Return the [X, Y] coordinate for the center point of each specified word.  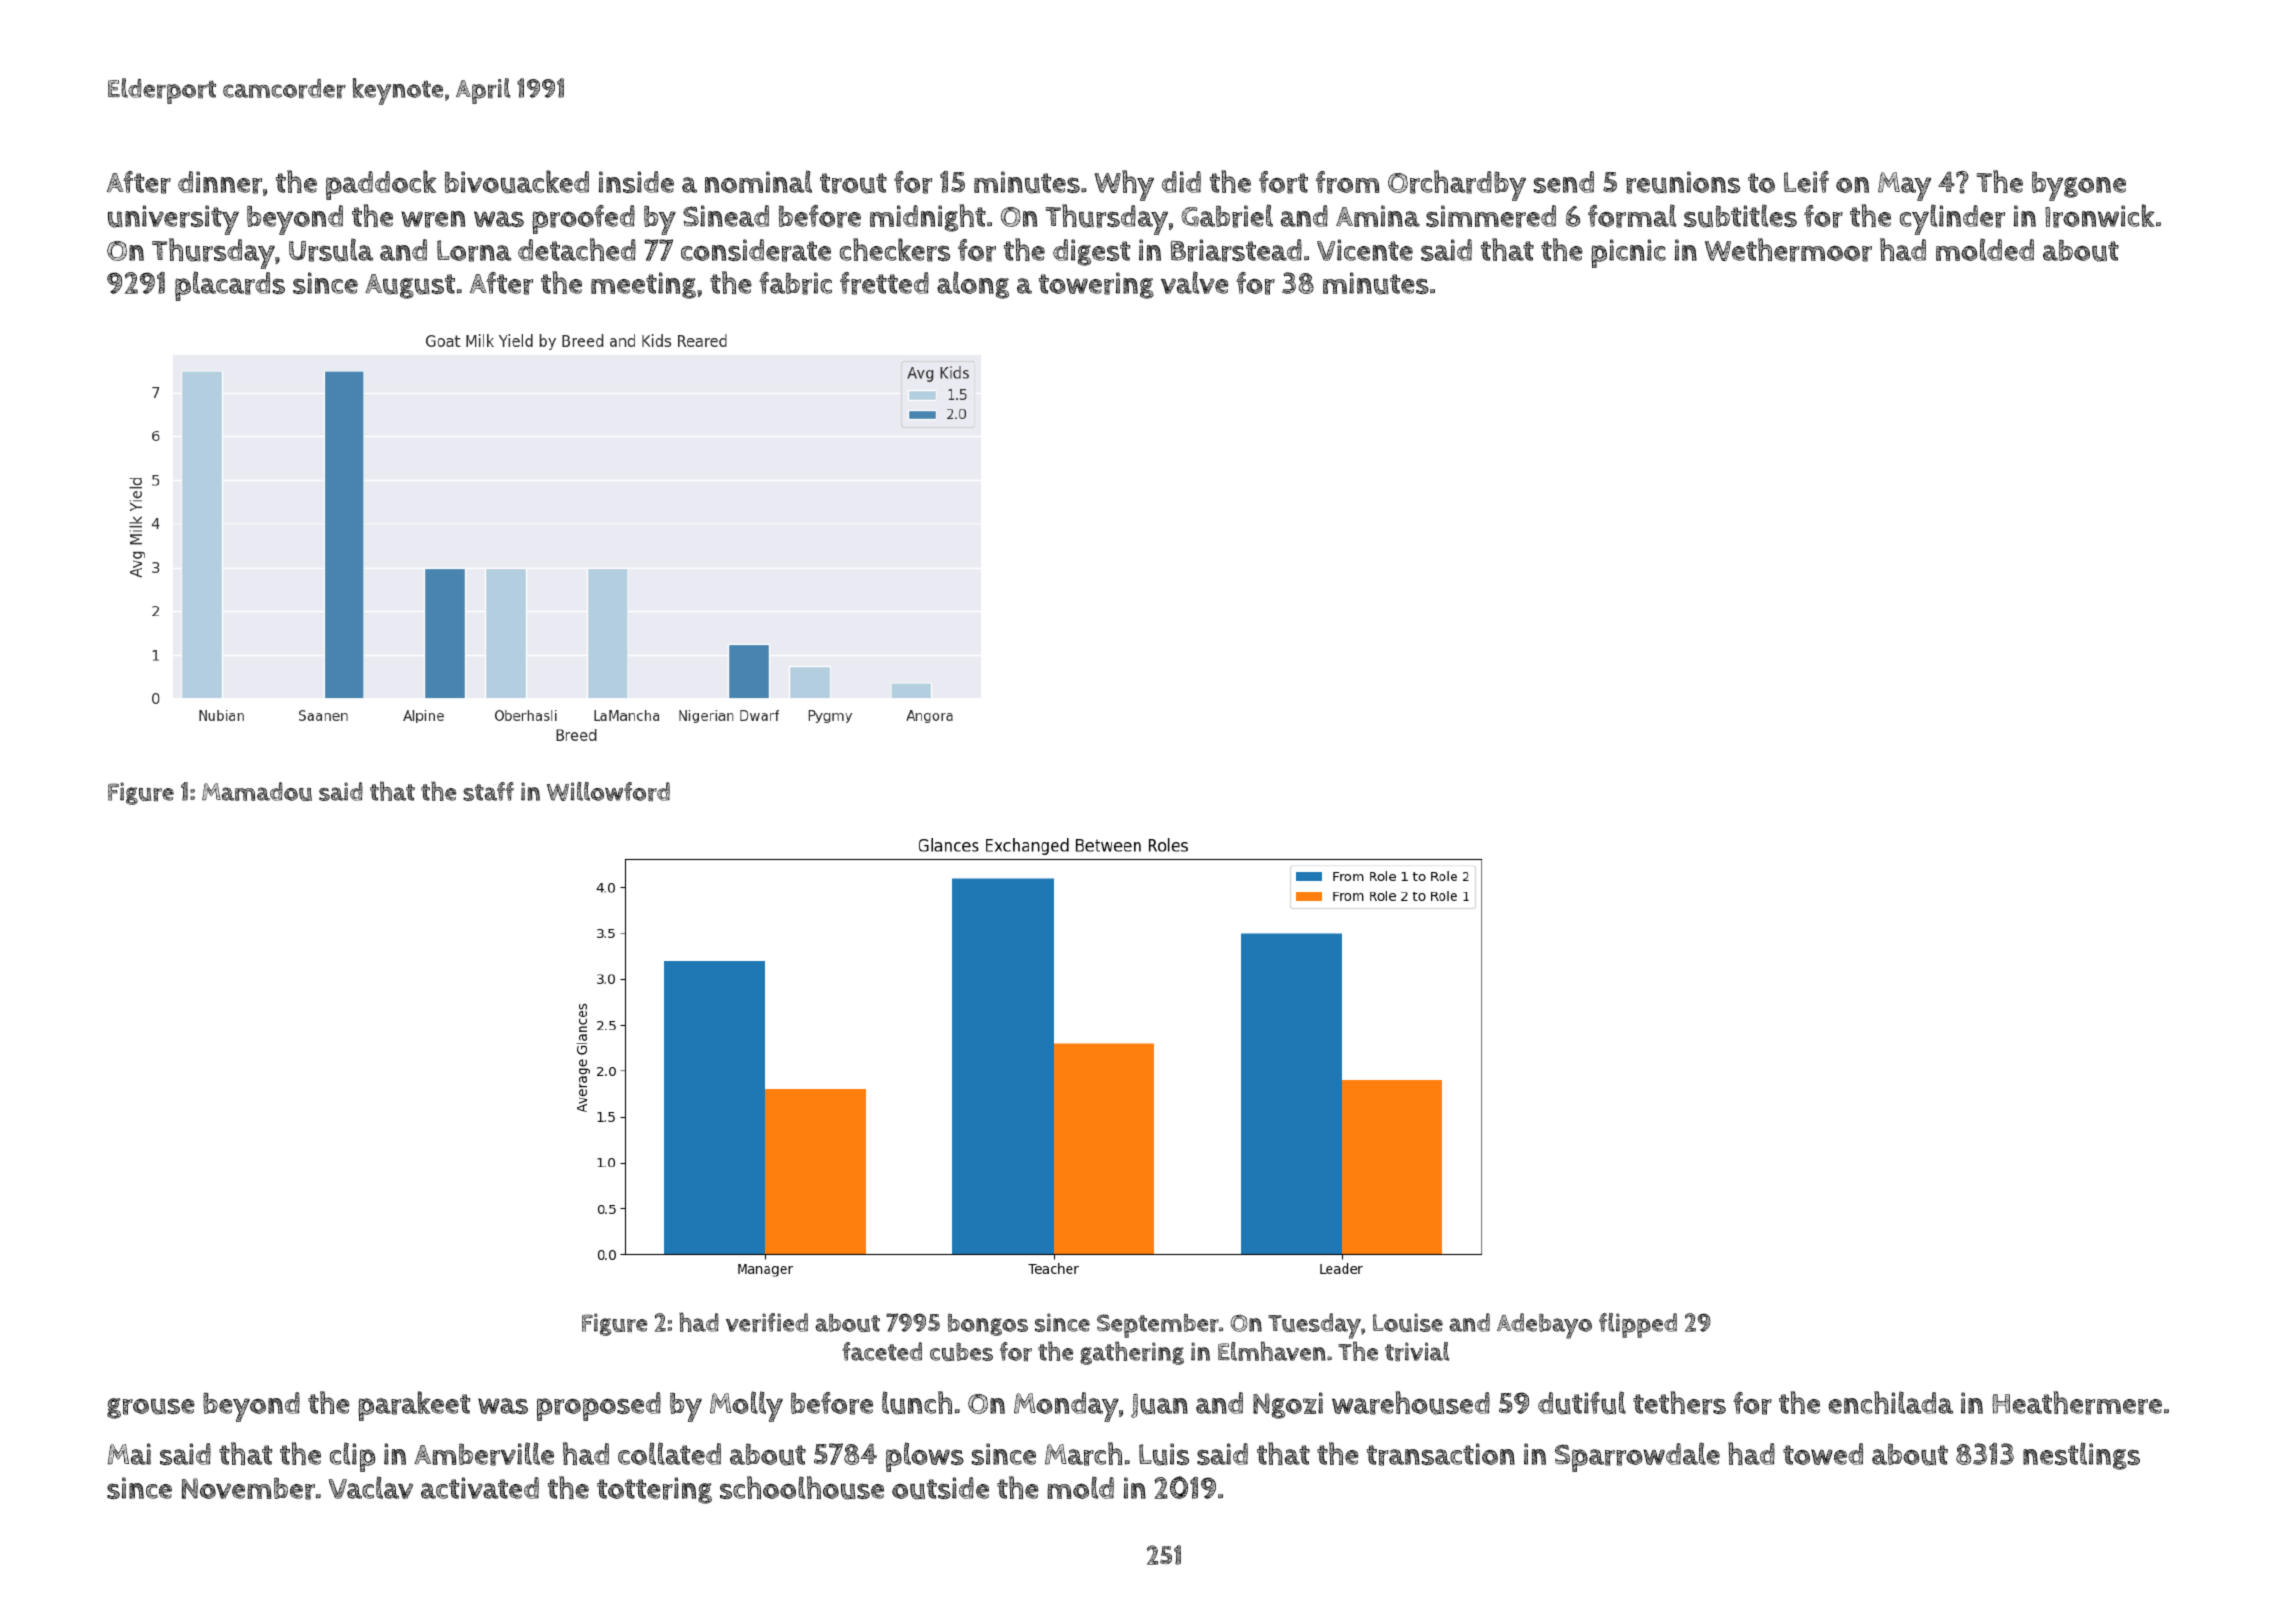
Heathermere [2077, 1403]
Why [1124, 185]
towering [1096, 285]
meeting [643, 285]
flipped [1638, 1325]
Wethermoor [1788, 250]
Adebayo [1544, 1326]
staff [488, 791]
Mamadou [257, 791]
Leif [1806, 182]
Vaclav [371, 1487]
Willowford [608, 791]
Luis [1164, 1454]
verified [767, 1322]
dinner [220, 182]
